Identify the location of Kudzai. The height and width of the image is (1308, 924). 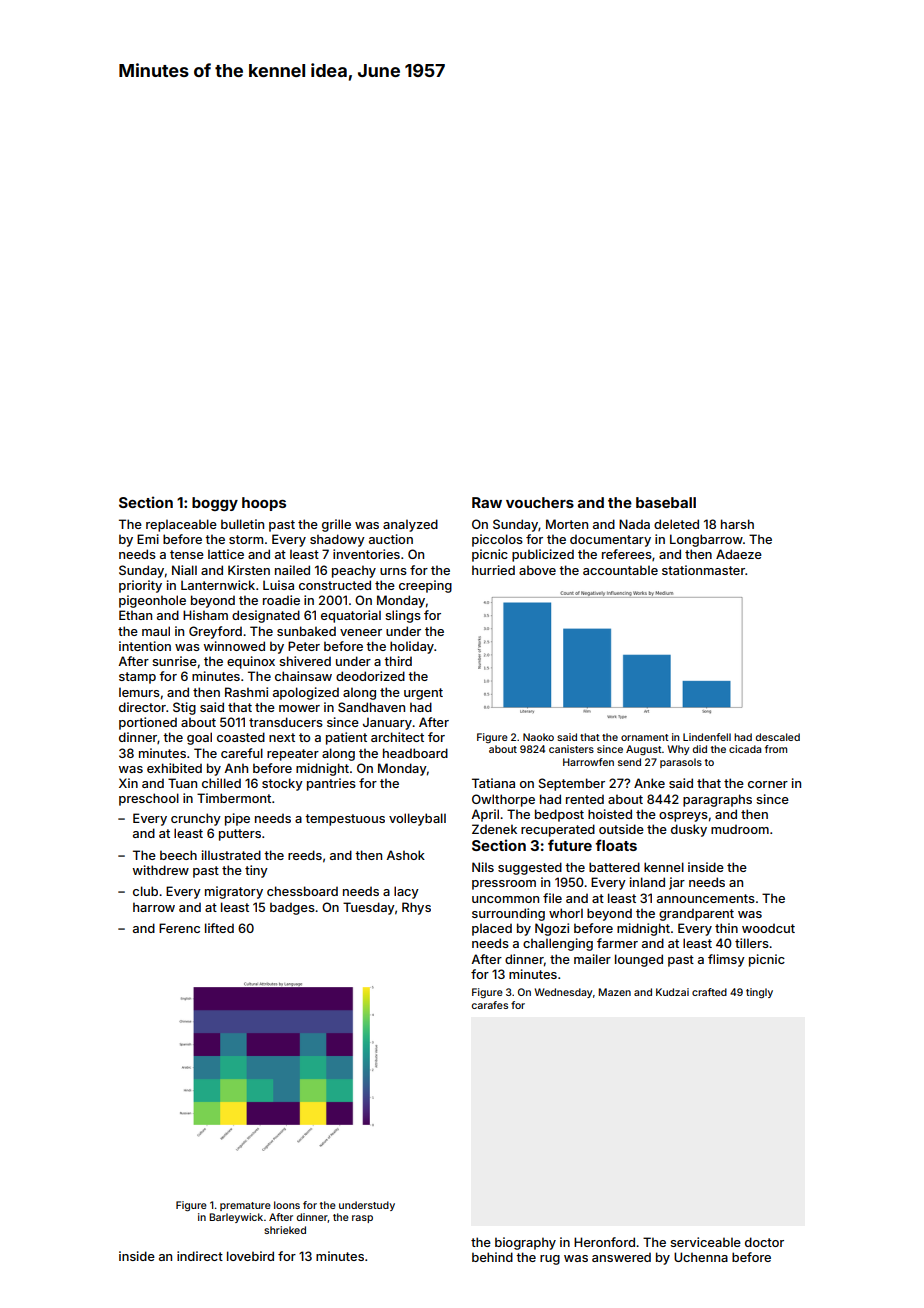
(672, 992).
